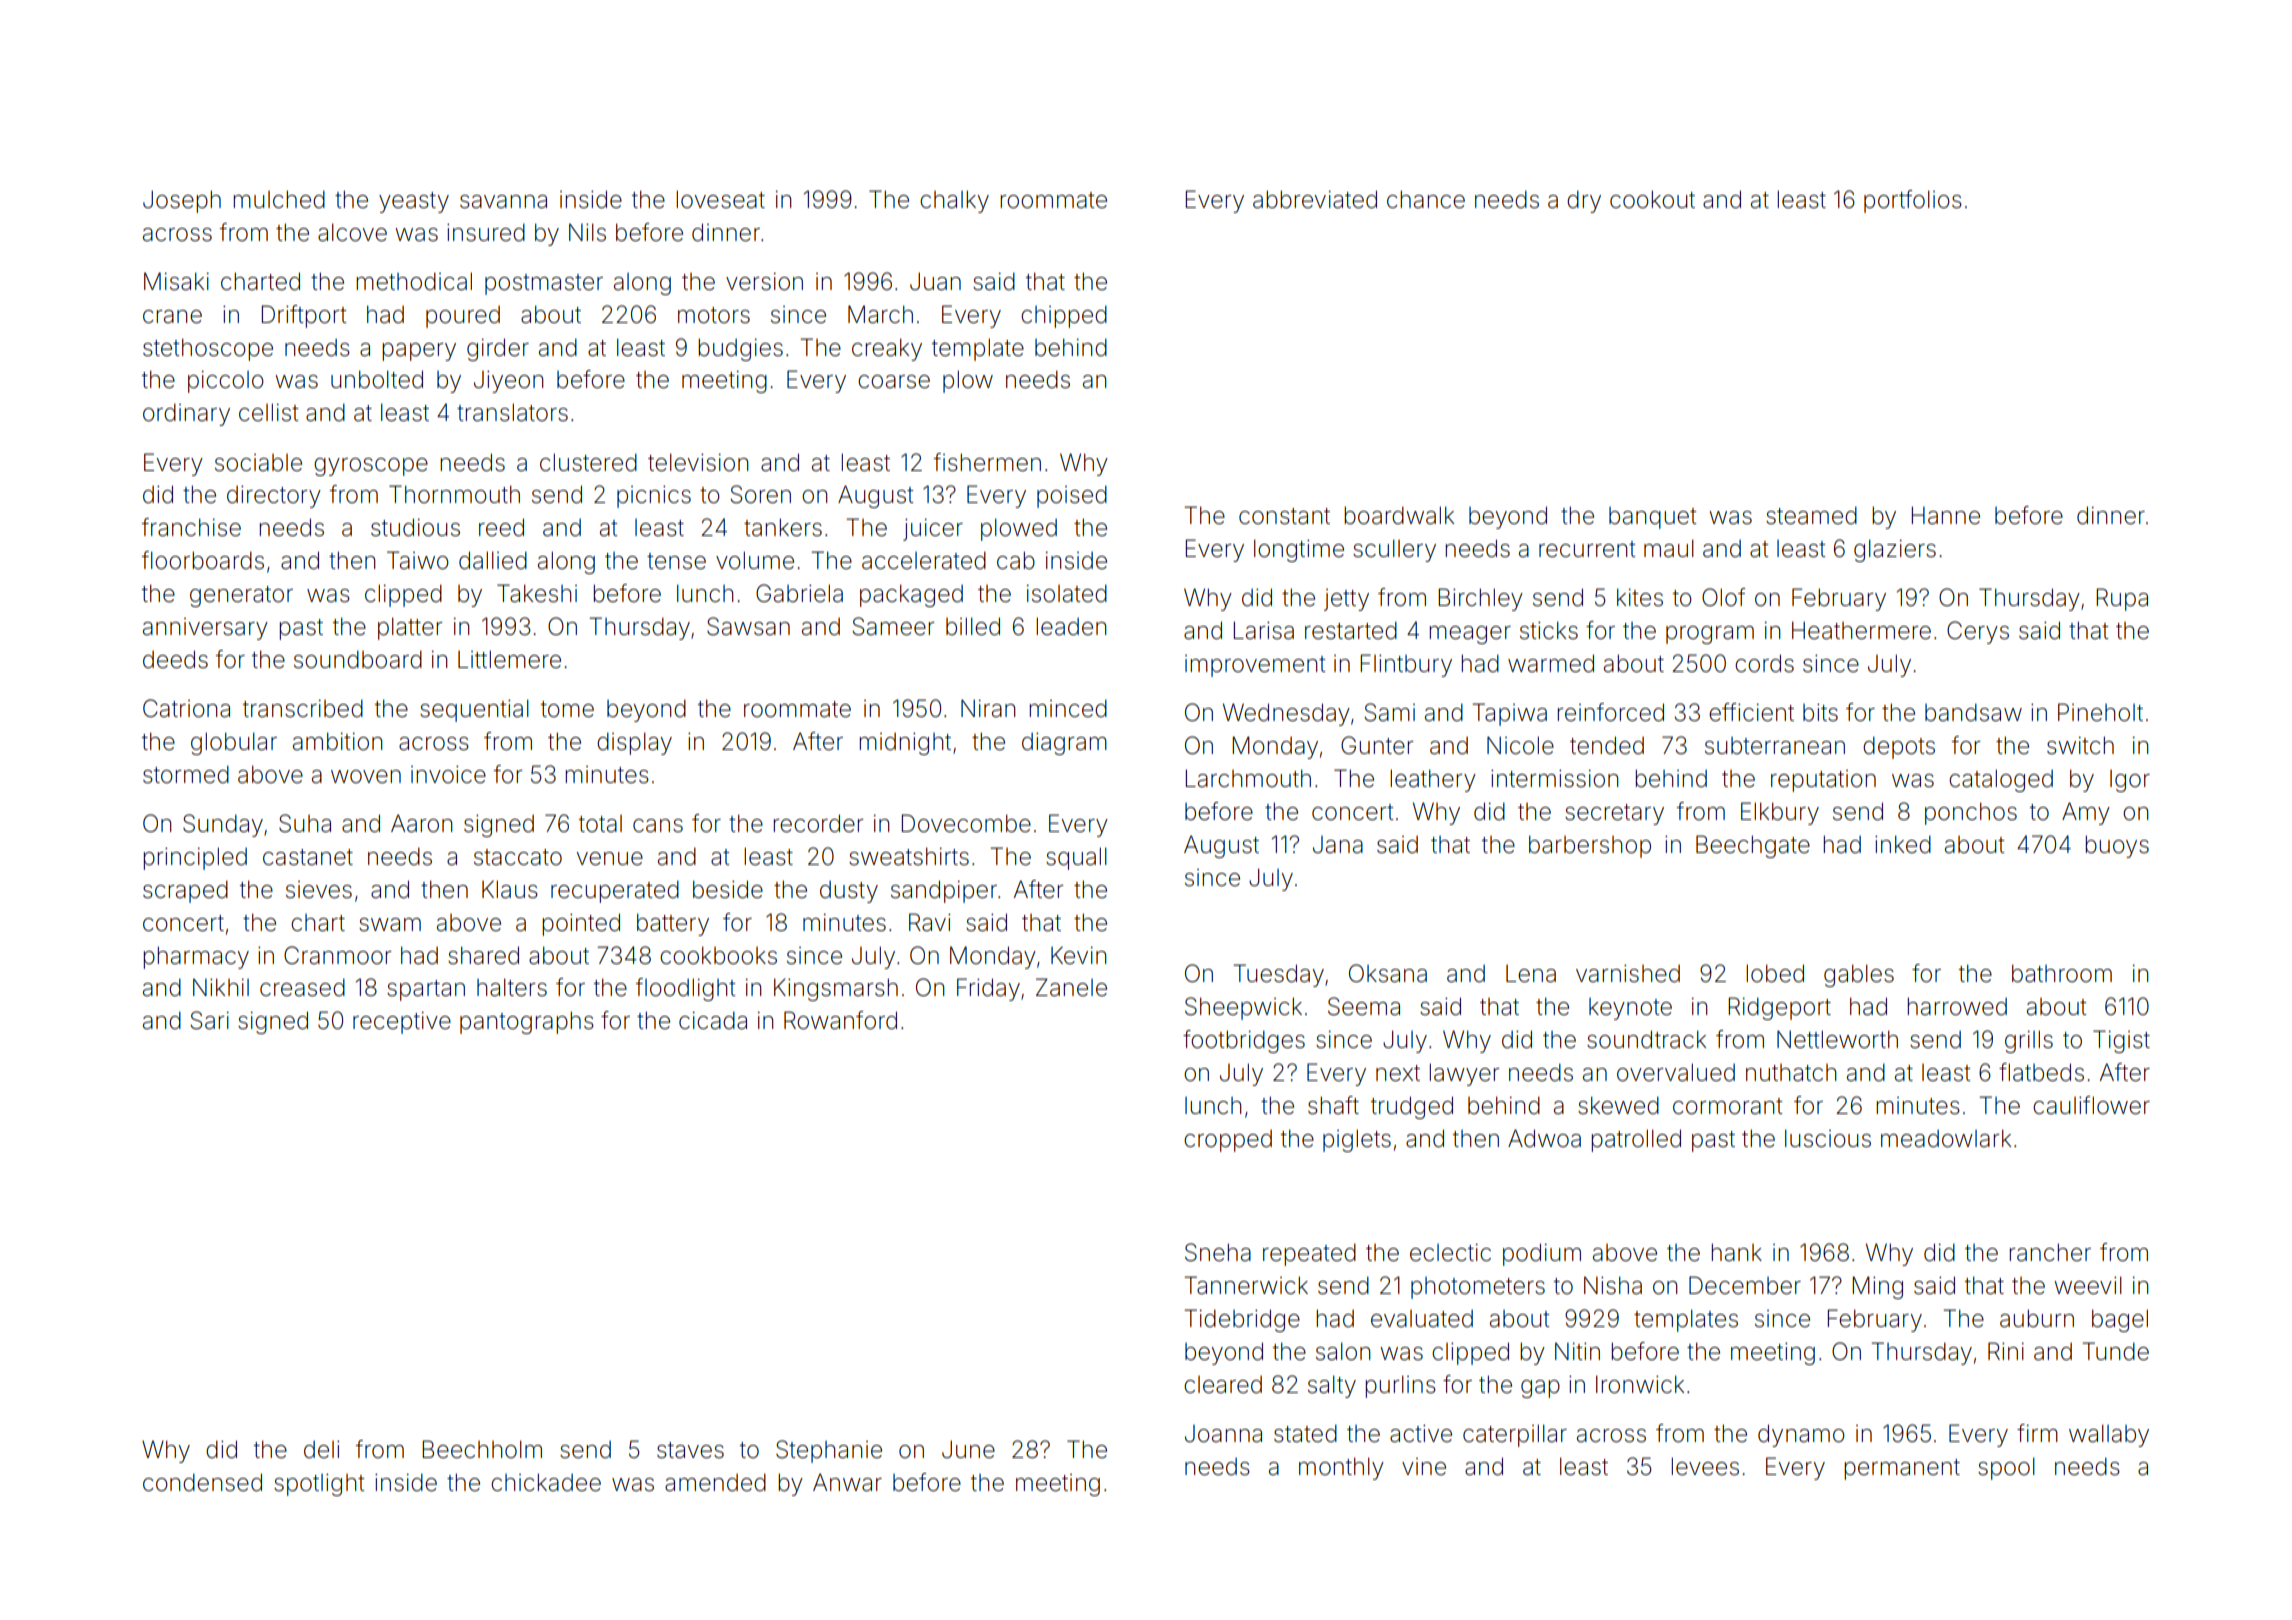 The width and height of the document is (2292, 1620). Describe the element at coordinates (634, 743) in the document. I see `display` at that location.
